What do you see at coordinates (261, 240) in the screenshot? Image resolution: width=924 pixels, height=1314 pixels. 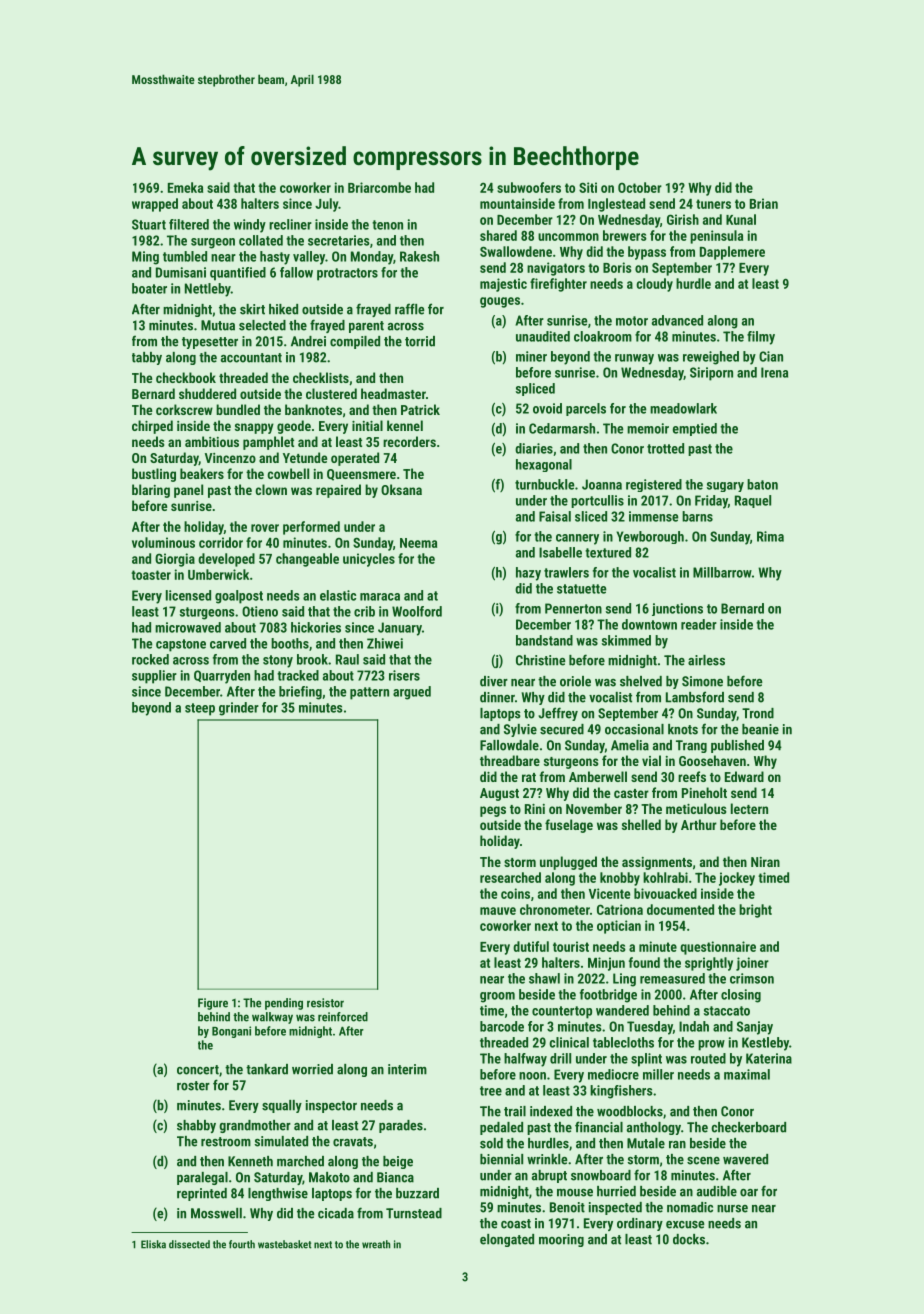 I see `collated` at bounding box center [261, 240].
